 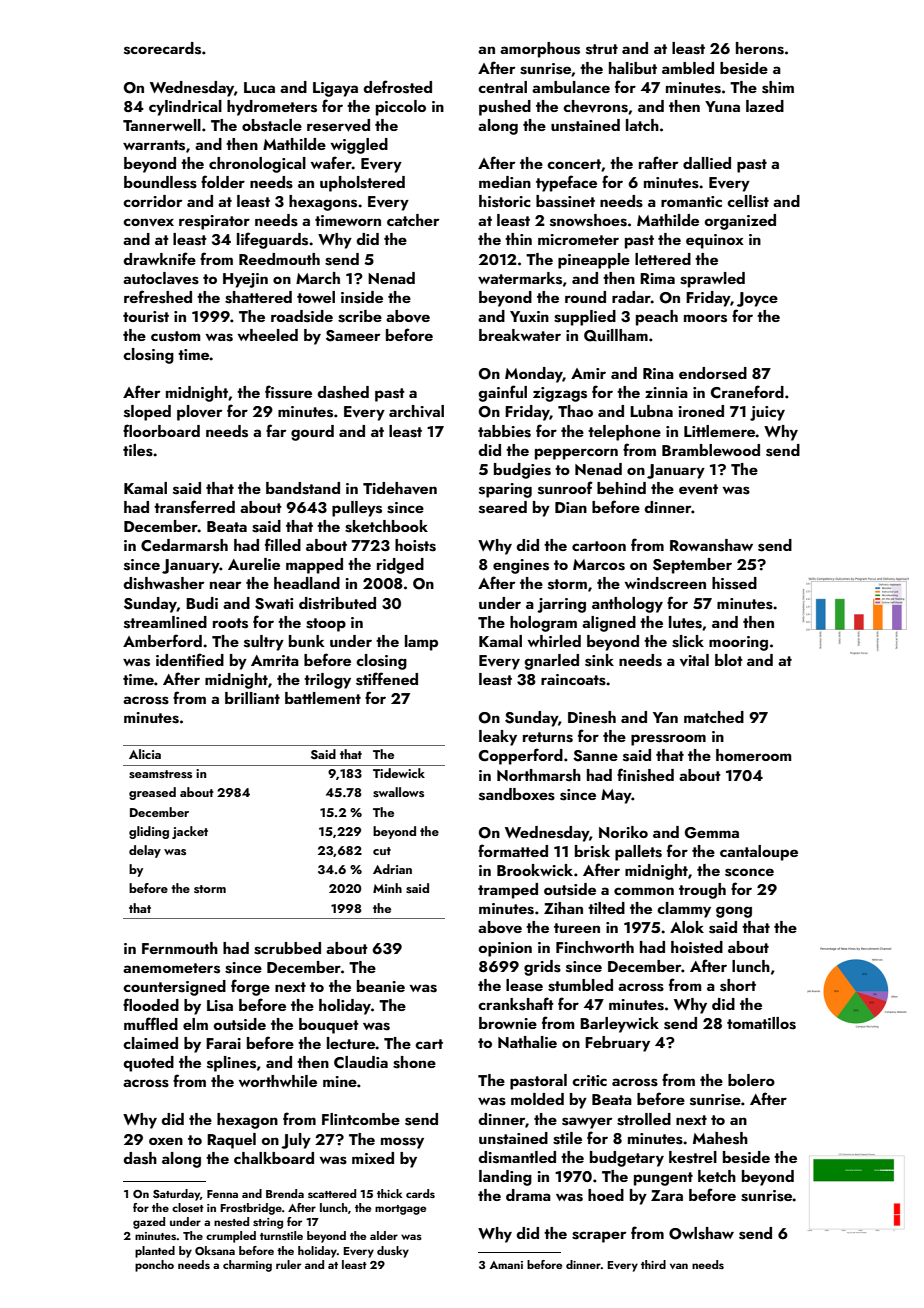 What do you see at coordinates (778, 87) in the image?
I see `shim` at bounding box center [778, 87].
